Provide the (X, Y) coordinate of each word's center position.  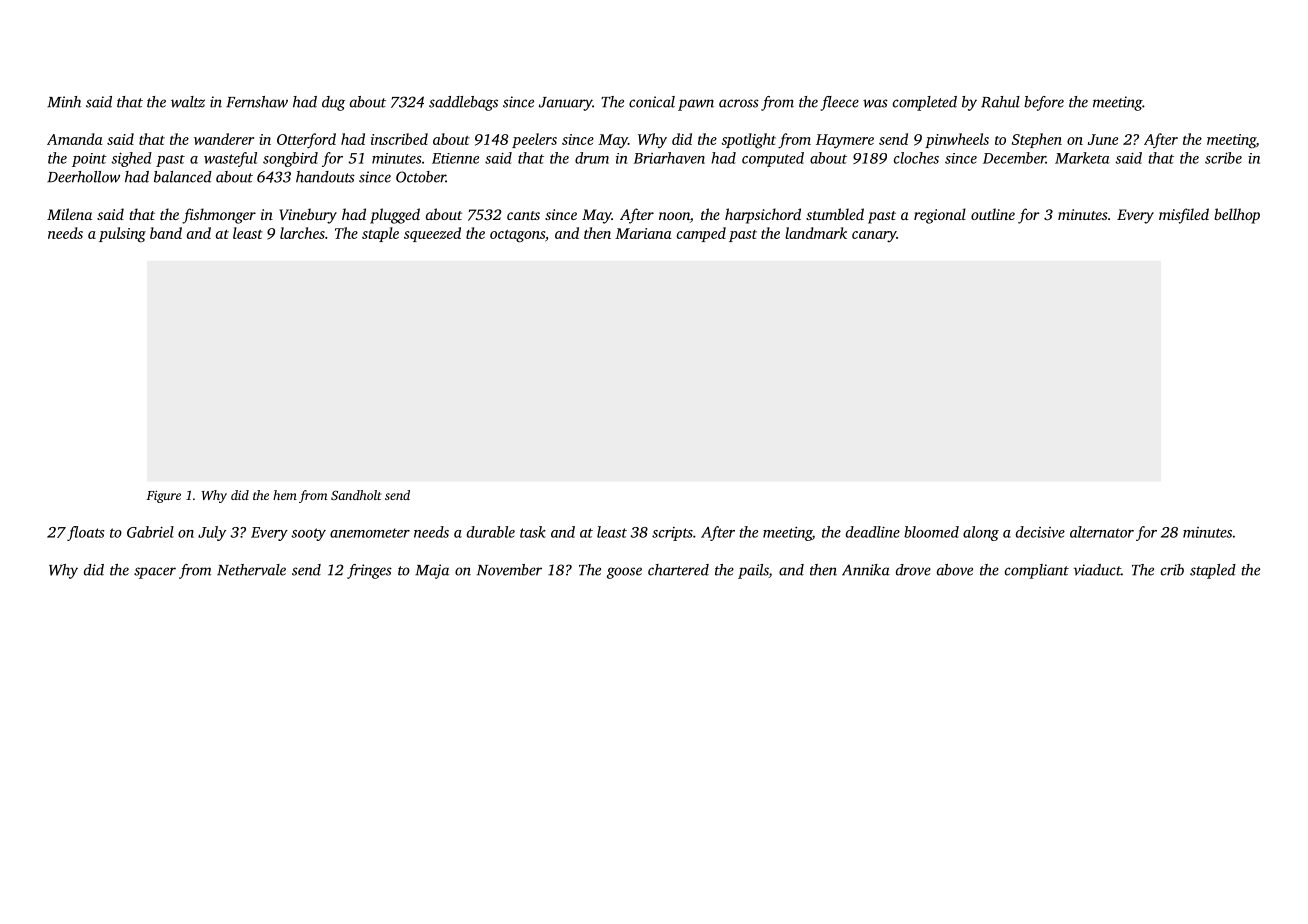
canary (874, 236)
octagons (517, 236)
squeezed (432, 234)
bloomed (931, 532)
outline (993, 214)
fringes (369, 571)
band (166, 233)
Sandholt (356, 495)
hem (285, 495)
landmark (816, 233)
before (1044, 103)
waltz (188, 102)
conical (652, 102)
